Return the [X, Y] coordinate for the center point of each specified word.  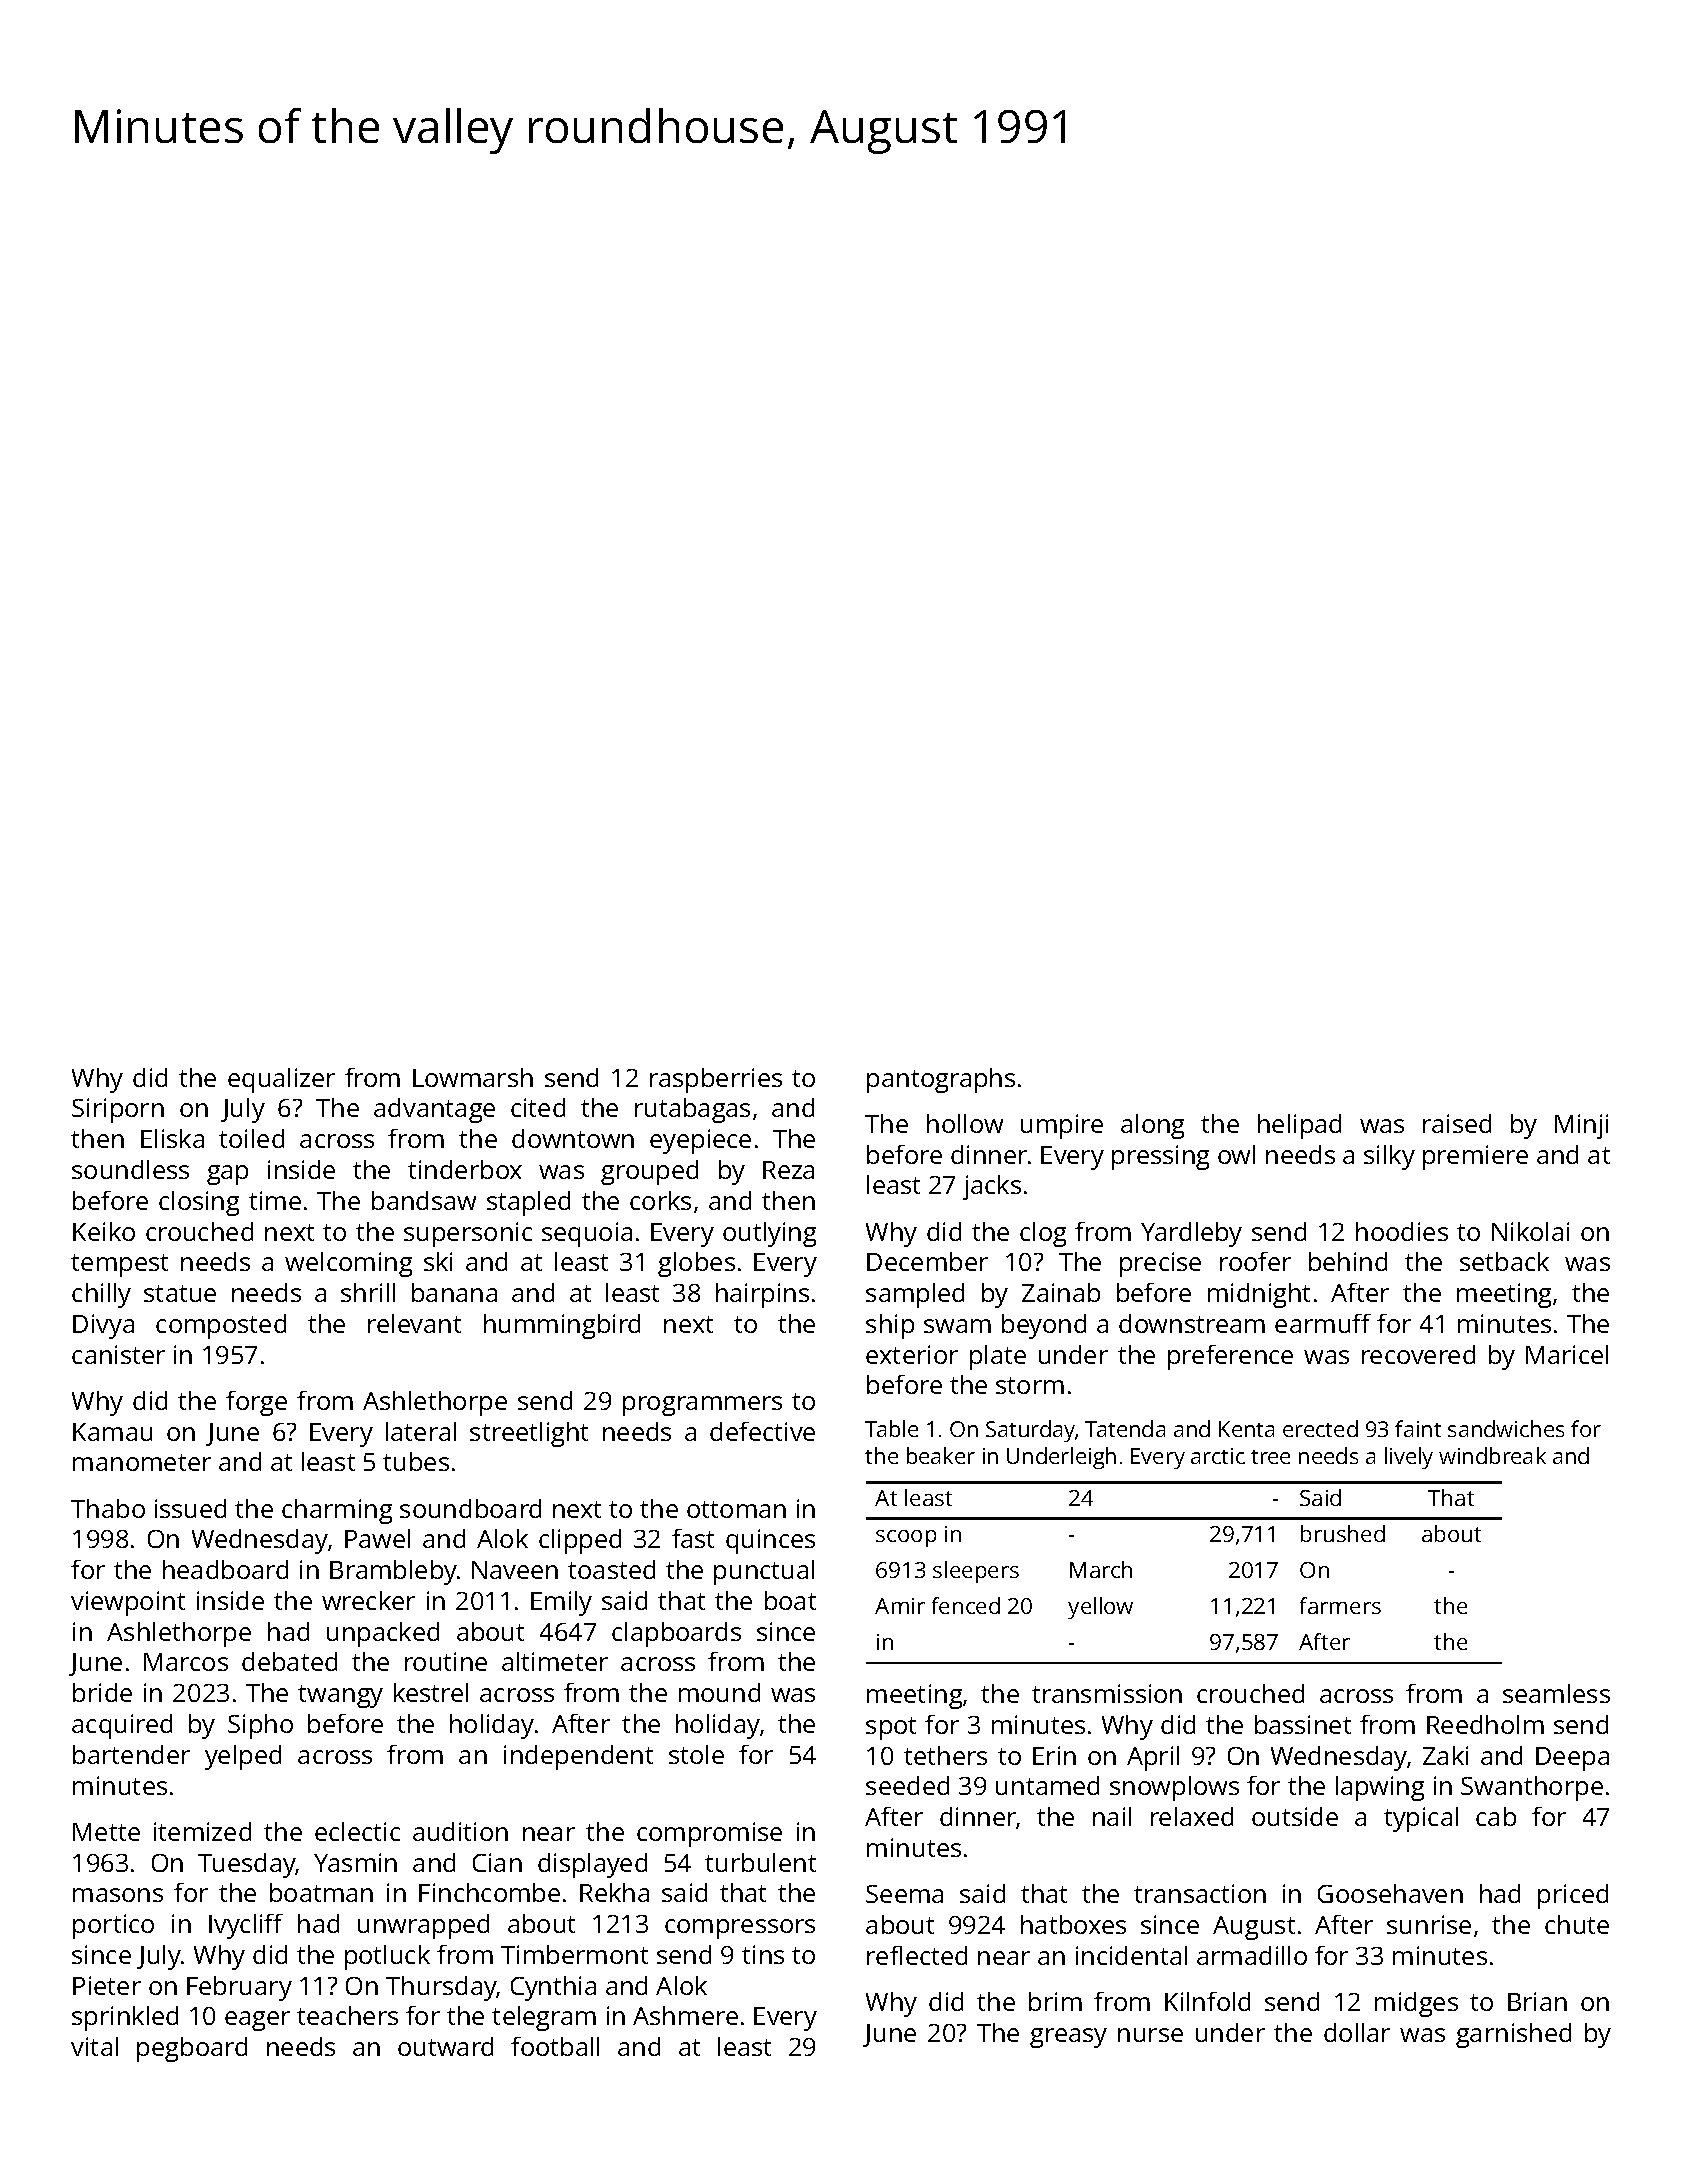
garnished [1513, 2035]
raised [1457, 1123]
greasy [1068, 2038]
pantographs [941, 1080]
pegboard [192, 2049]
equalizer [281, 1080]
